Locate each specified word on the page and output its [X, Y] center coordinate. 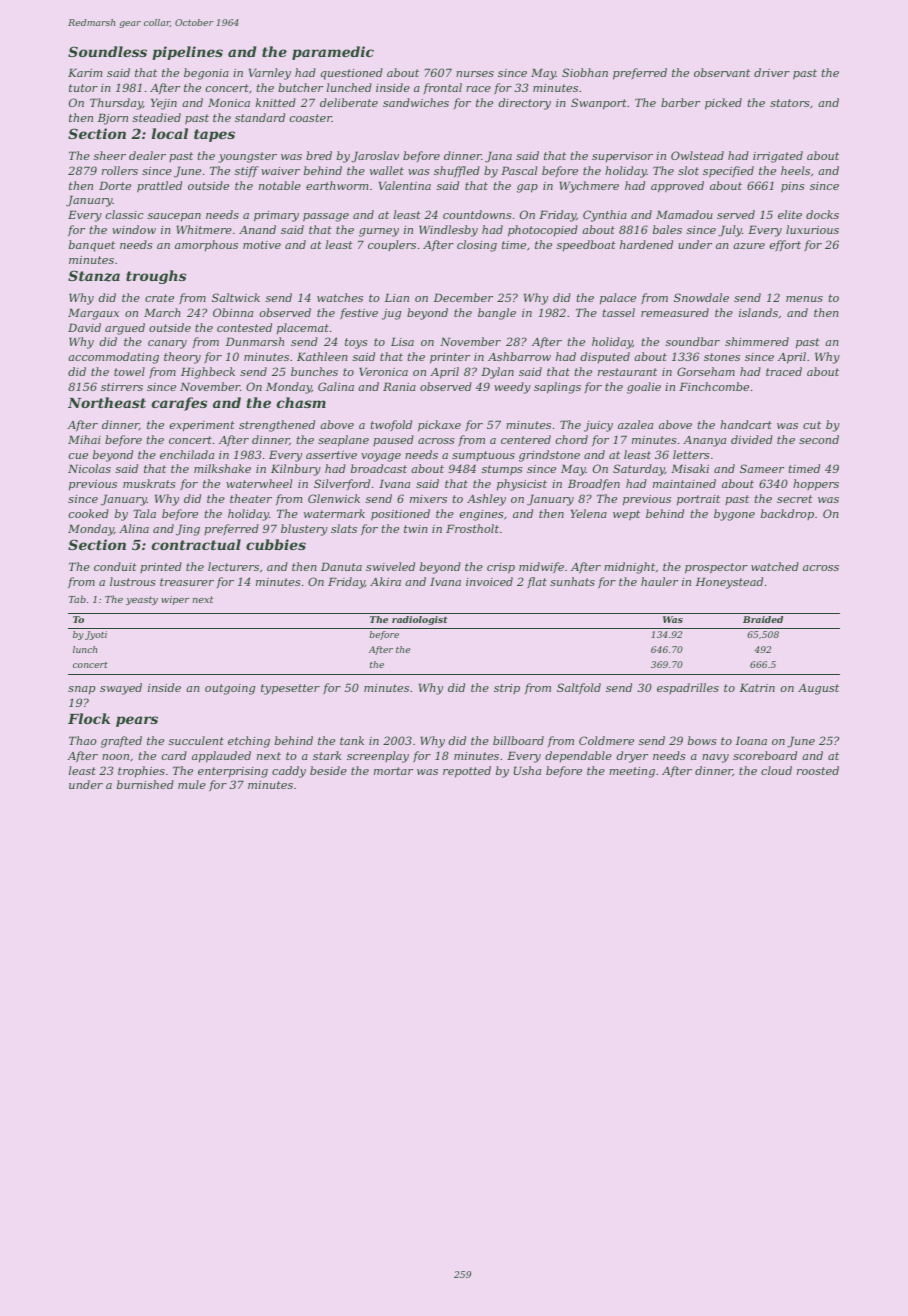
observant [722, 72]
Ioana [751, 740]
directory [525, 104]
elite [790, 214]
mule [192, 784]
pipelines [187, 53]
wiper [175, 600]
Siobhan [585, 72]
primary [276, 216]
